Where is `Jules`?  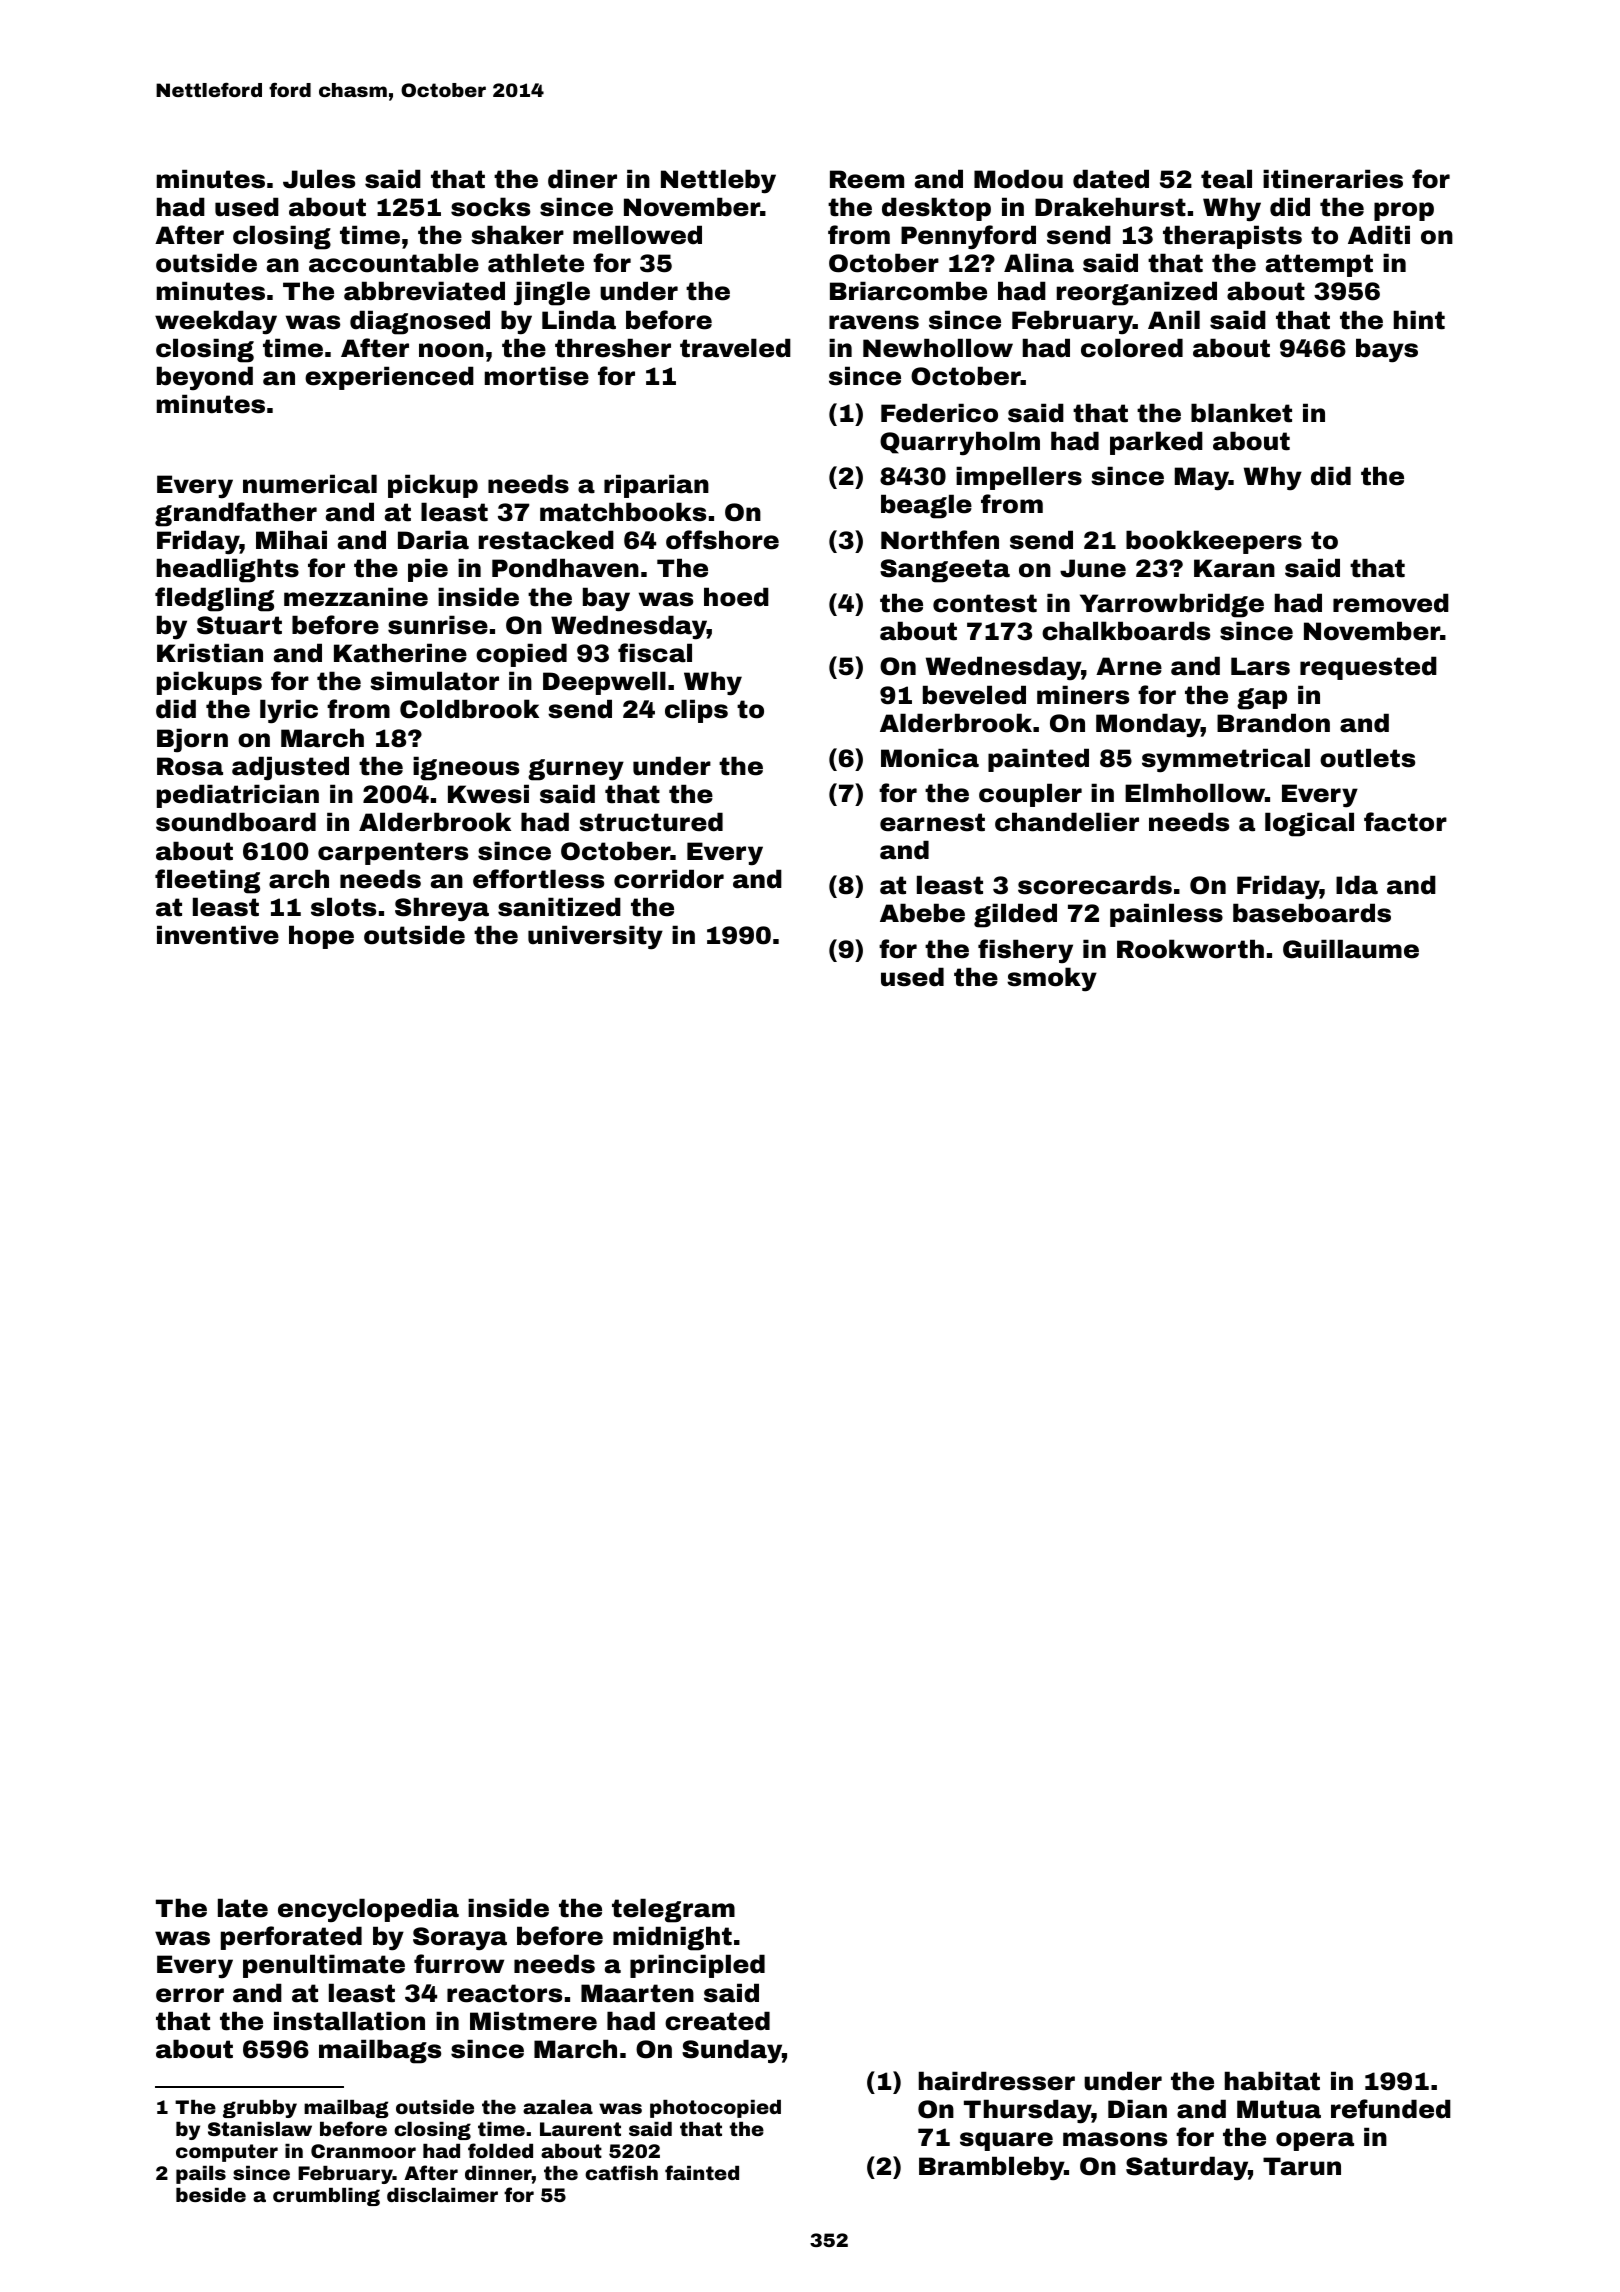
Jules is located at coordinates (319, 179).
